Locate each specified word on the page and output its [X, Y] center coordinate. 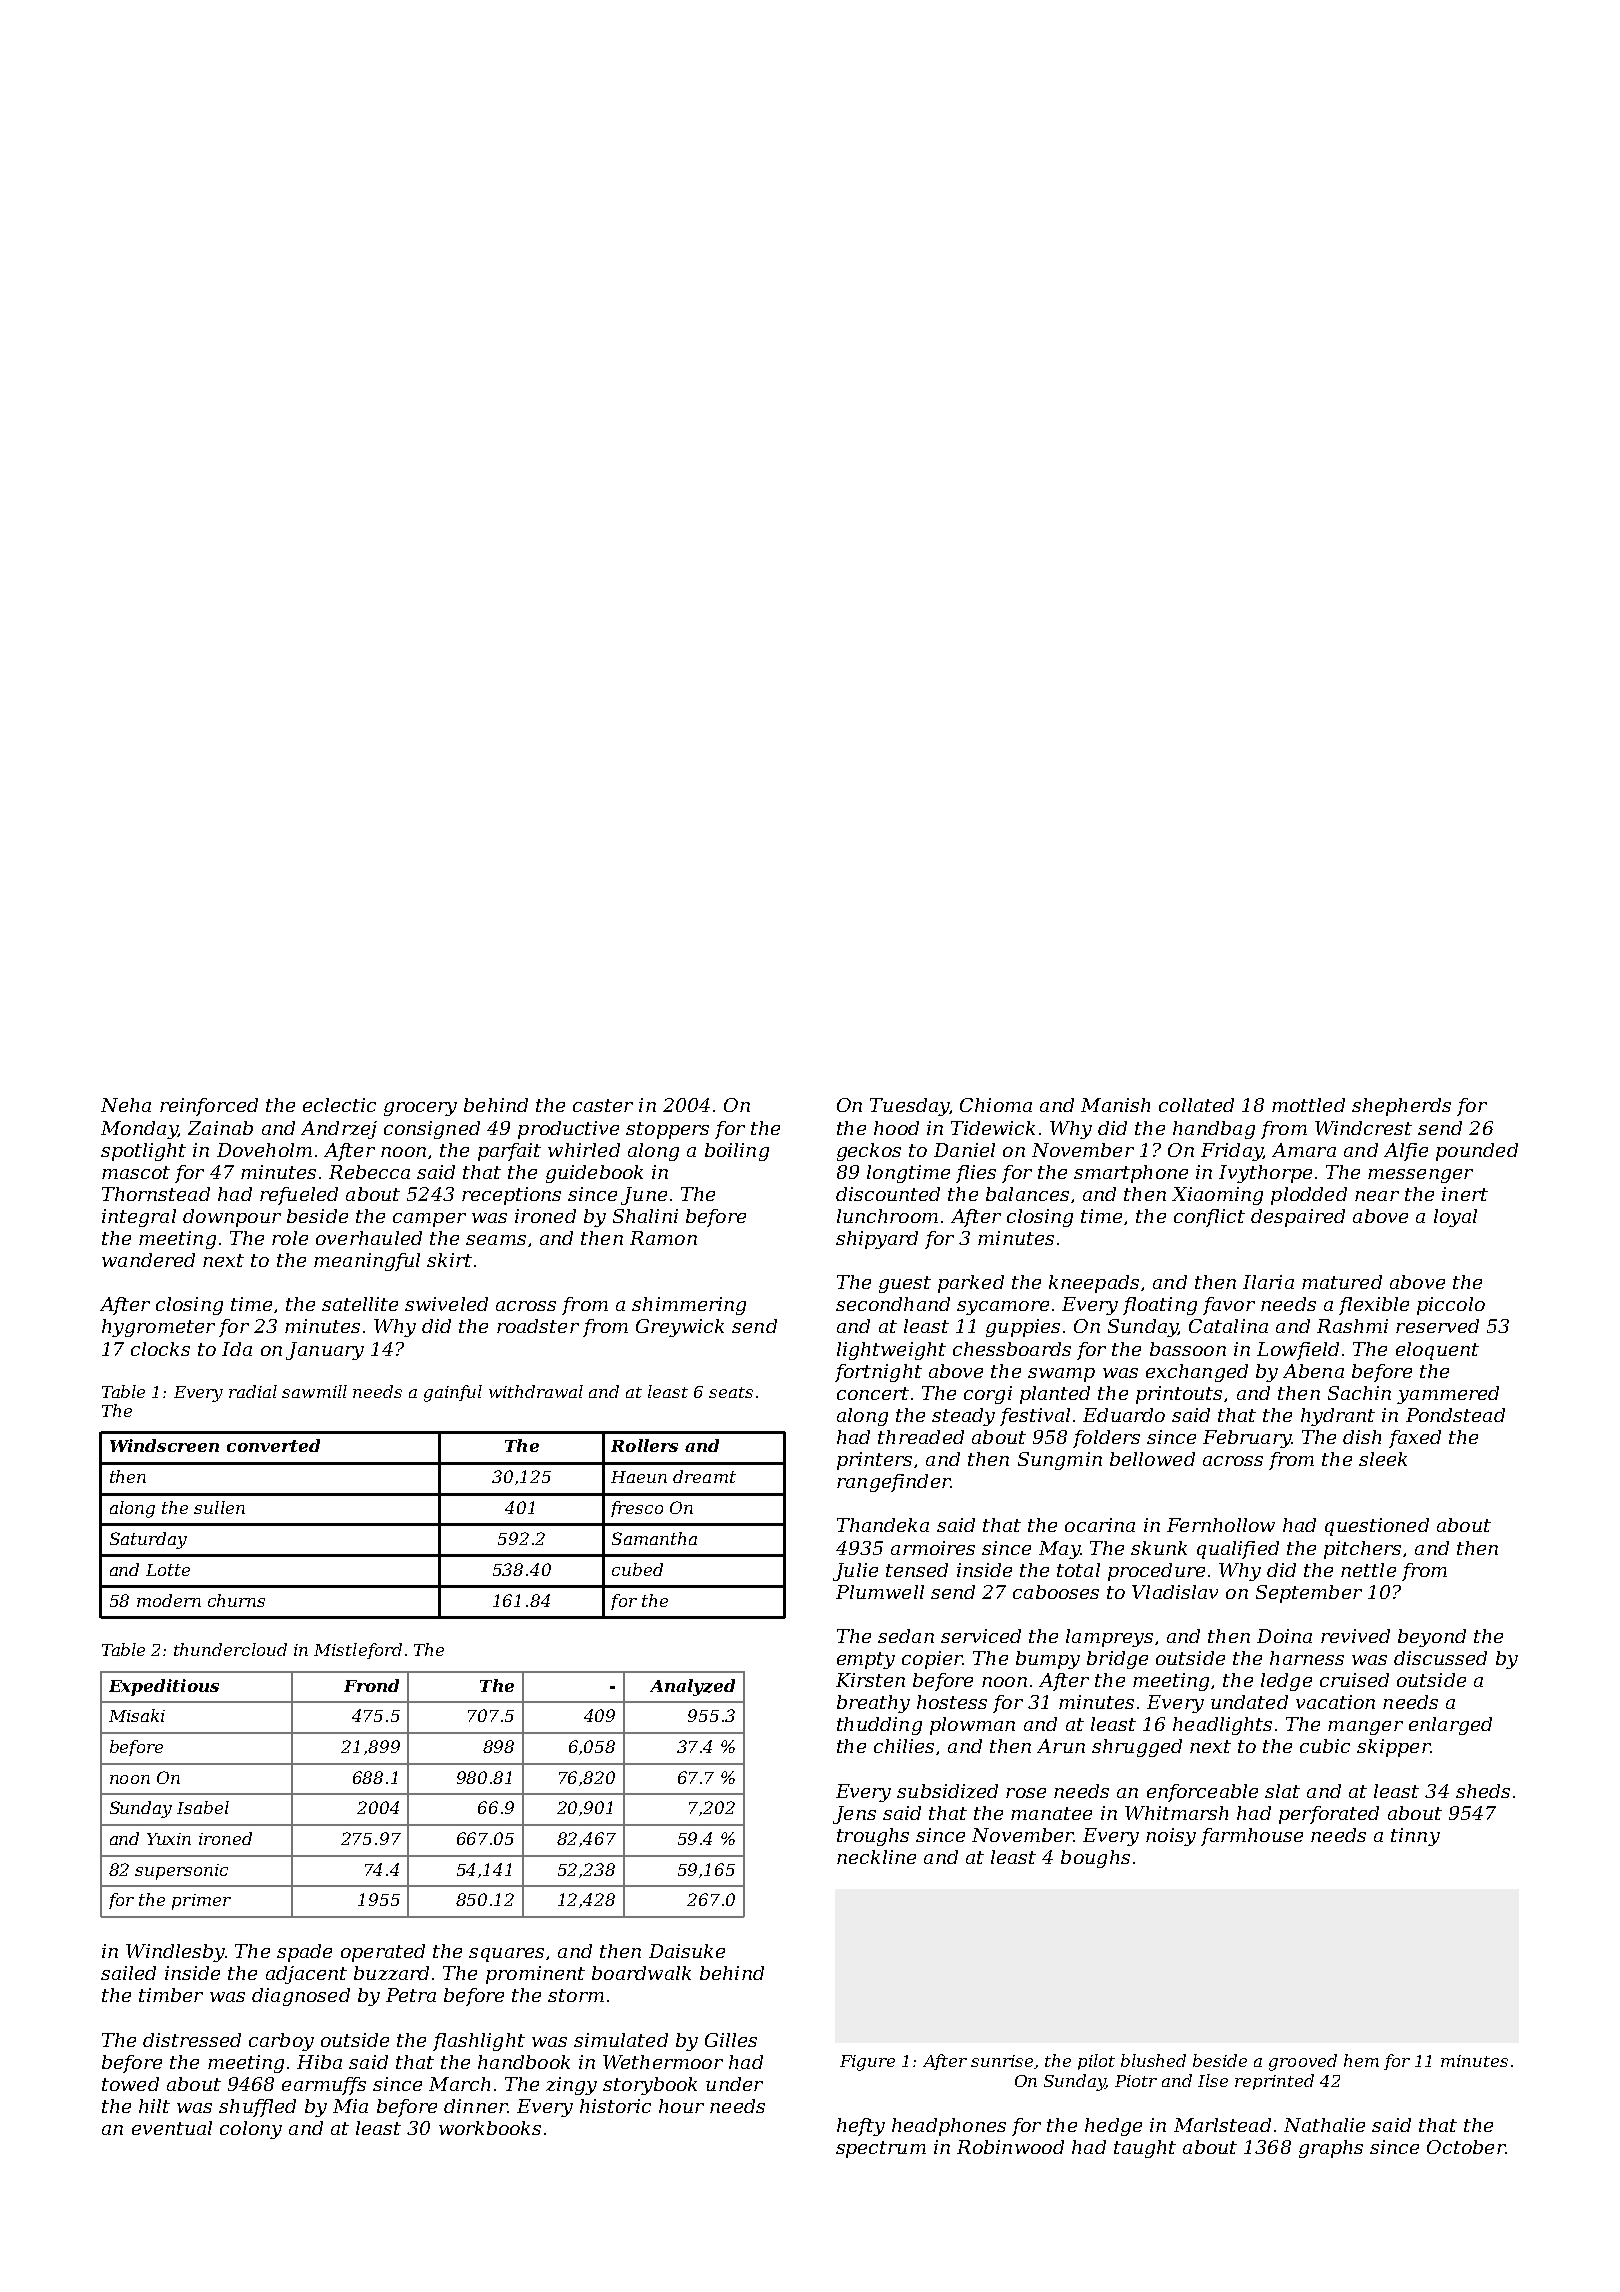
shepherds [1401, 1107]
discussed [1440, 1658]
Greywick [680, 1328]
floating [1160, 1306]
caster [603, 1105]
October [1466, 2147]
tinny [1415, 1837]
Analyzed [692, 1687]
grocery [420, 1109]
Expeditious [164, 1687]
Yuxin [169, 1839]
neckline [876, 1857]
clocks [160, 1349]
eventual [172, 2128]
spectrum [881, 2149]
